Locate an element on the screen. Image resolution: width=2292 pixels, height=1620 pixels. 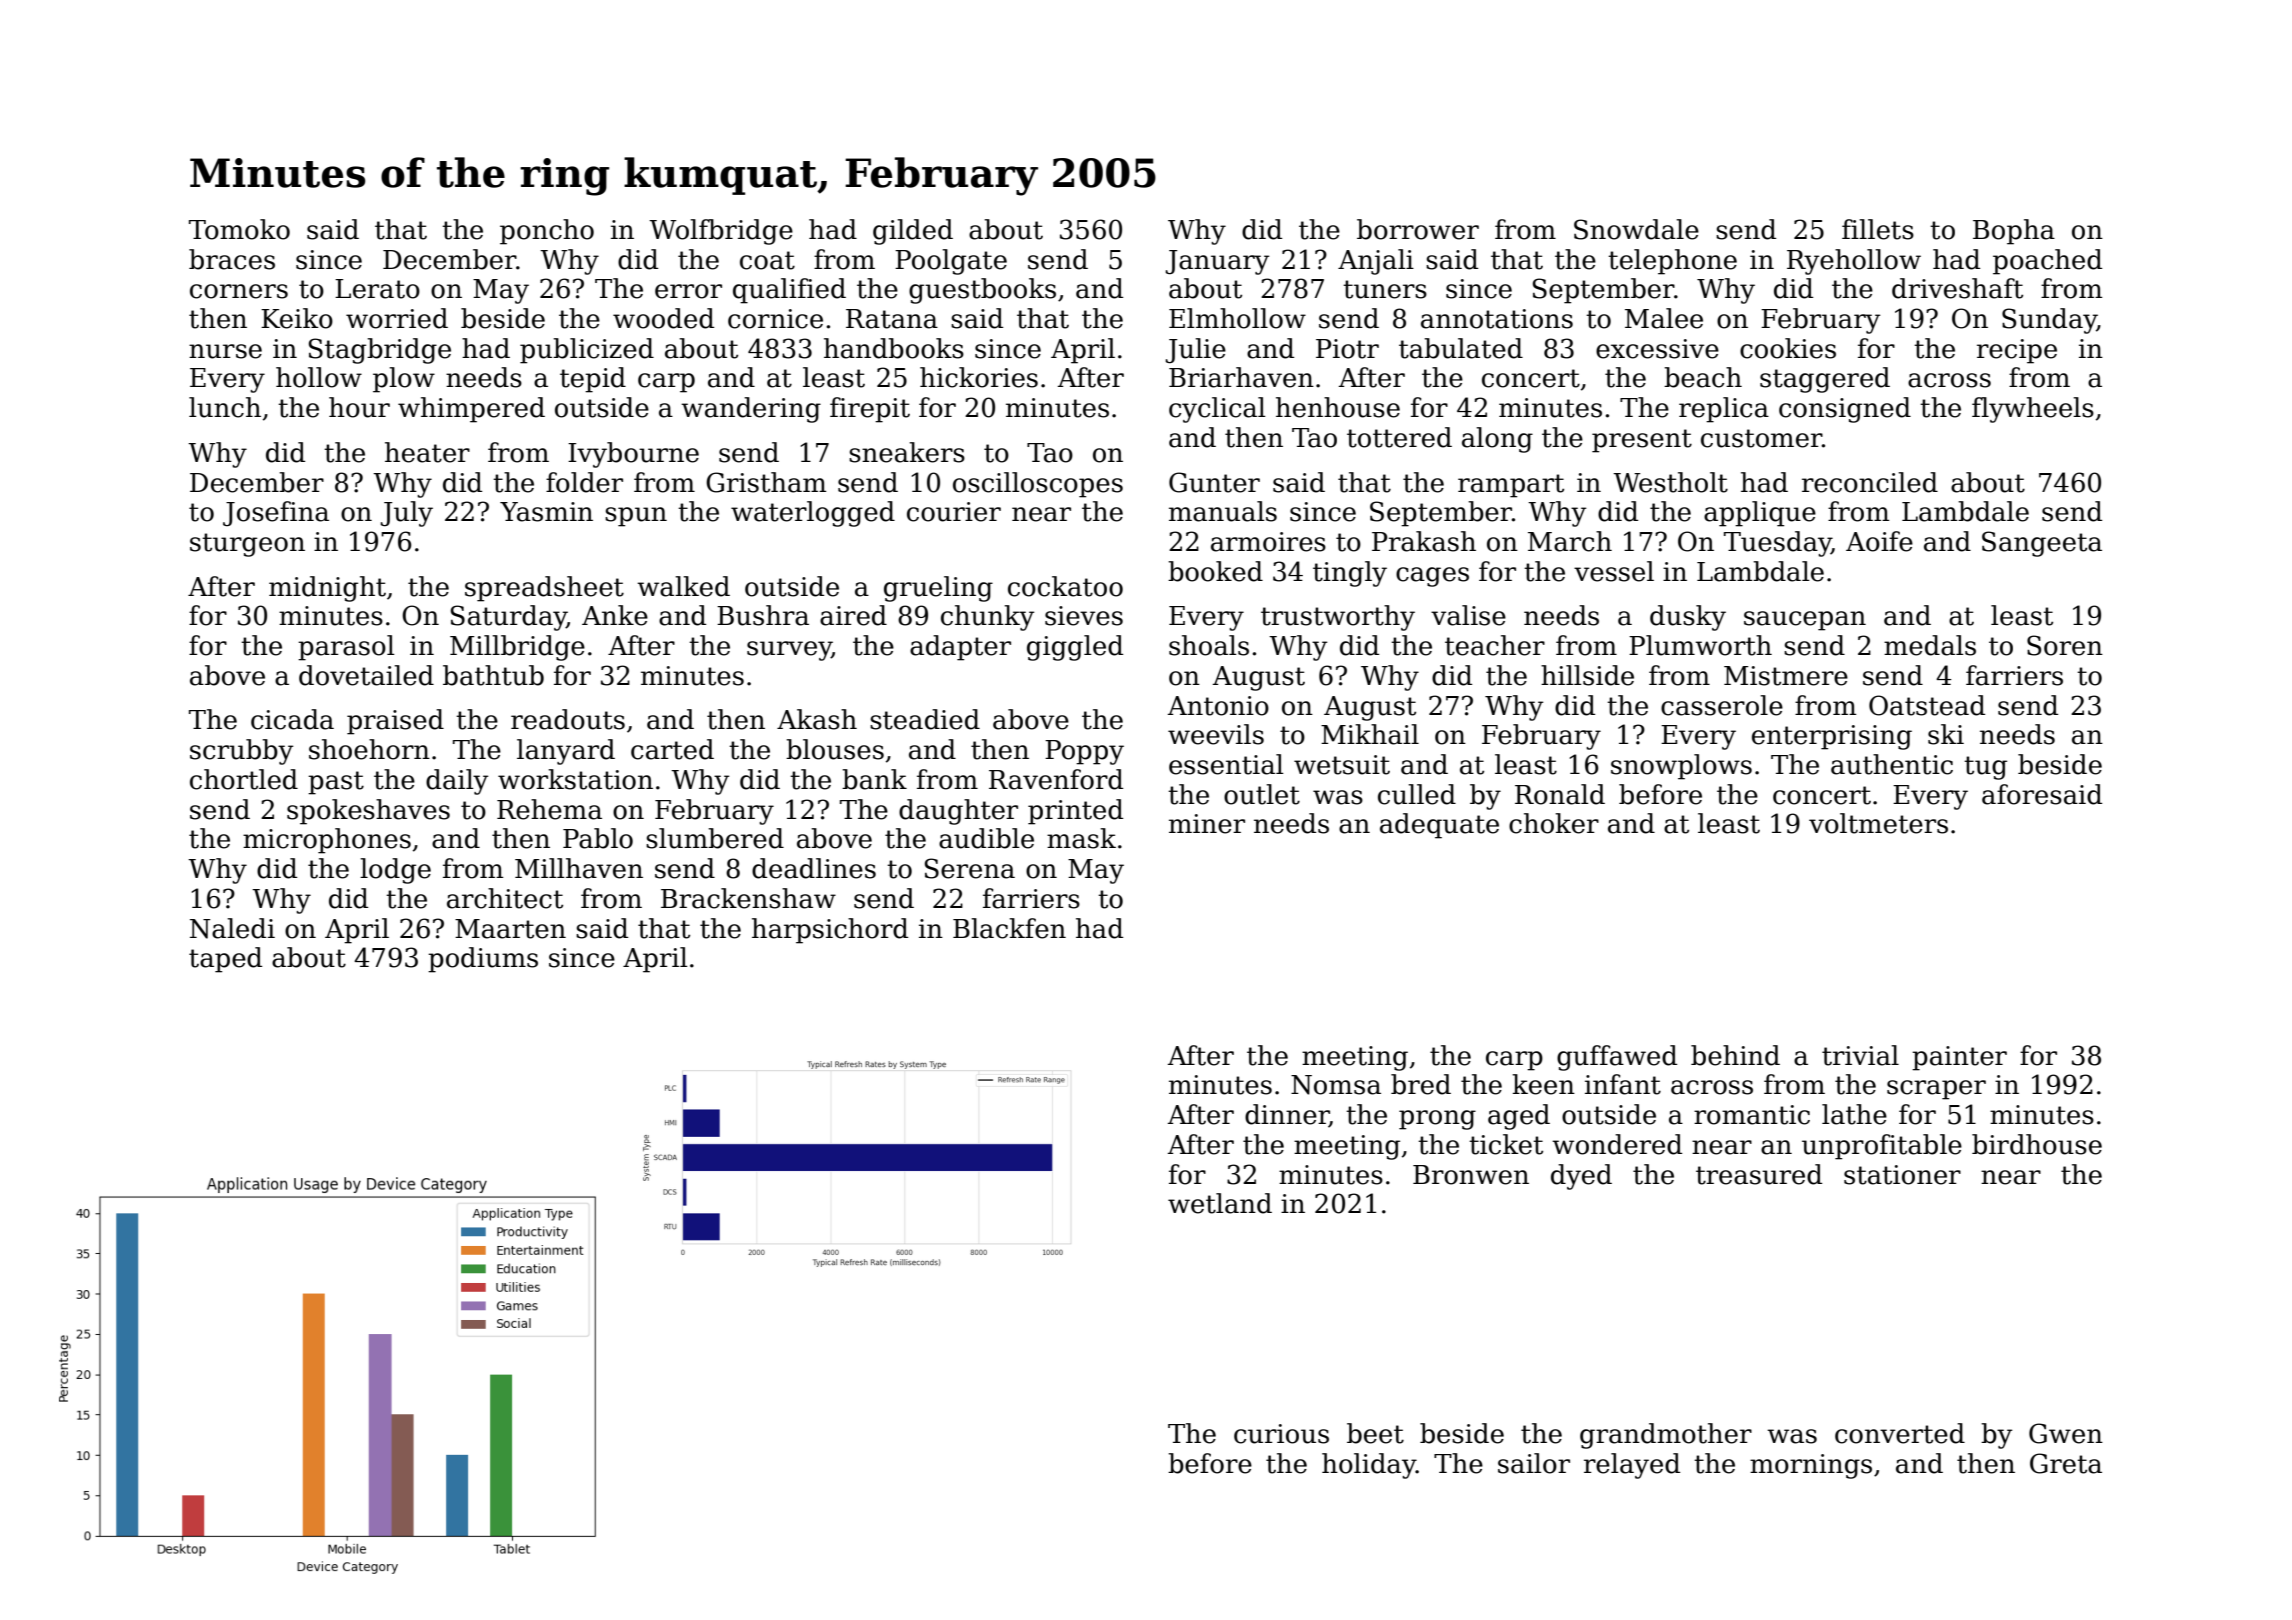
podiums is located at coordinates (483, 960).
